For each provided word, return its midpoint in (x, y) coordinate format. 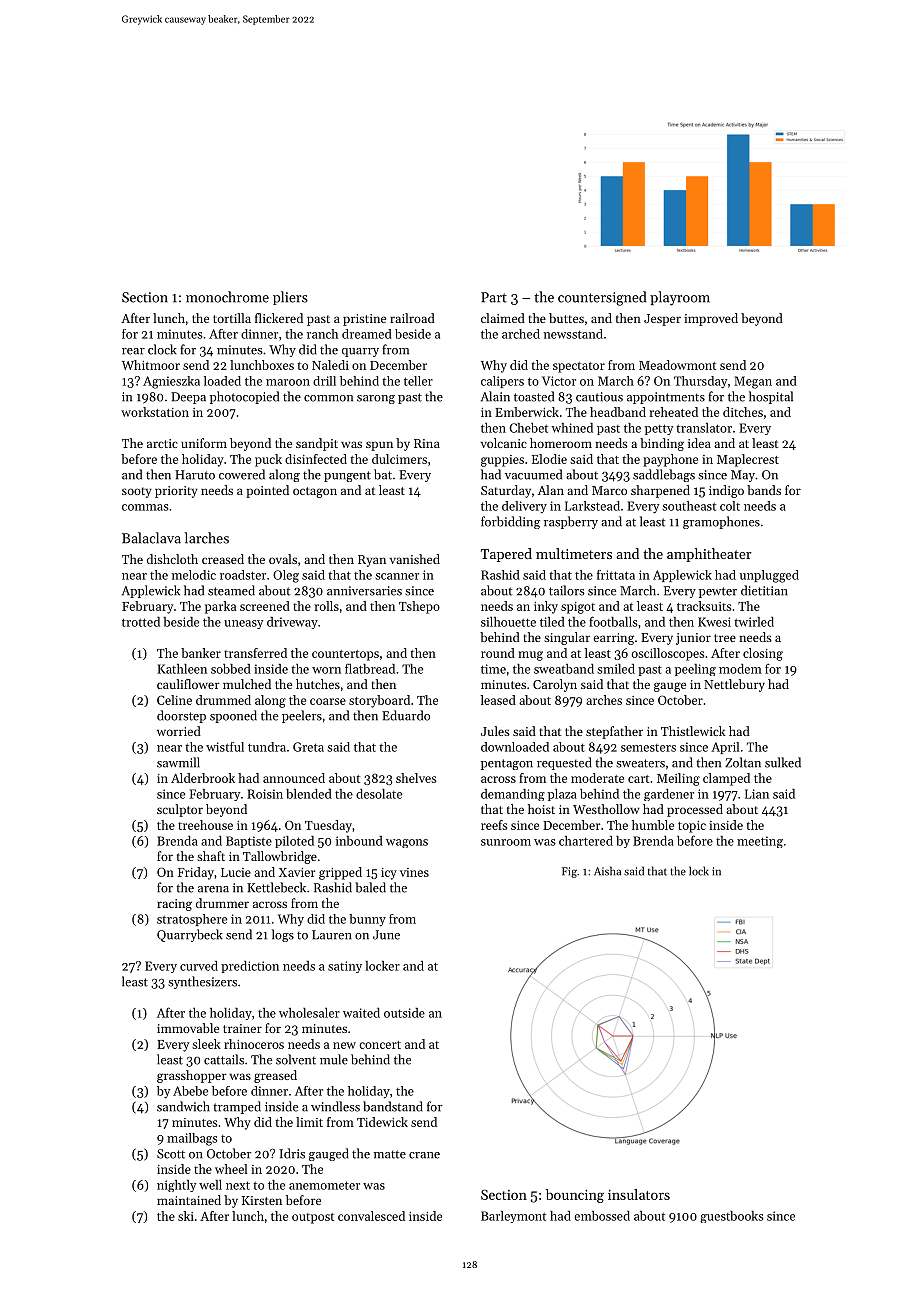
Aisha (607, 871)
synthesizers (202, 982)
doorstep (181, 716)
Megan (753, 382)
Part (494, 297)
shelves (416, 778)
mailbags (192, 1139)
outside (404, 1013)
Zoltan (743, 762)
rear (133, 351)
